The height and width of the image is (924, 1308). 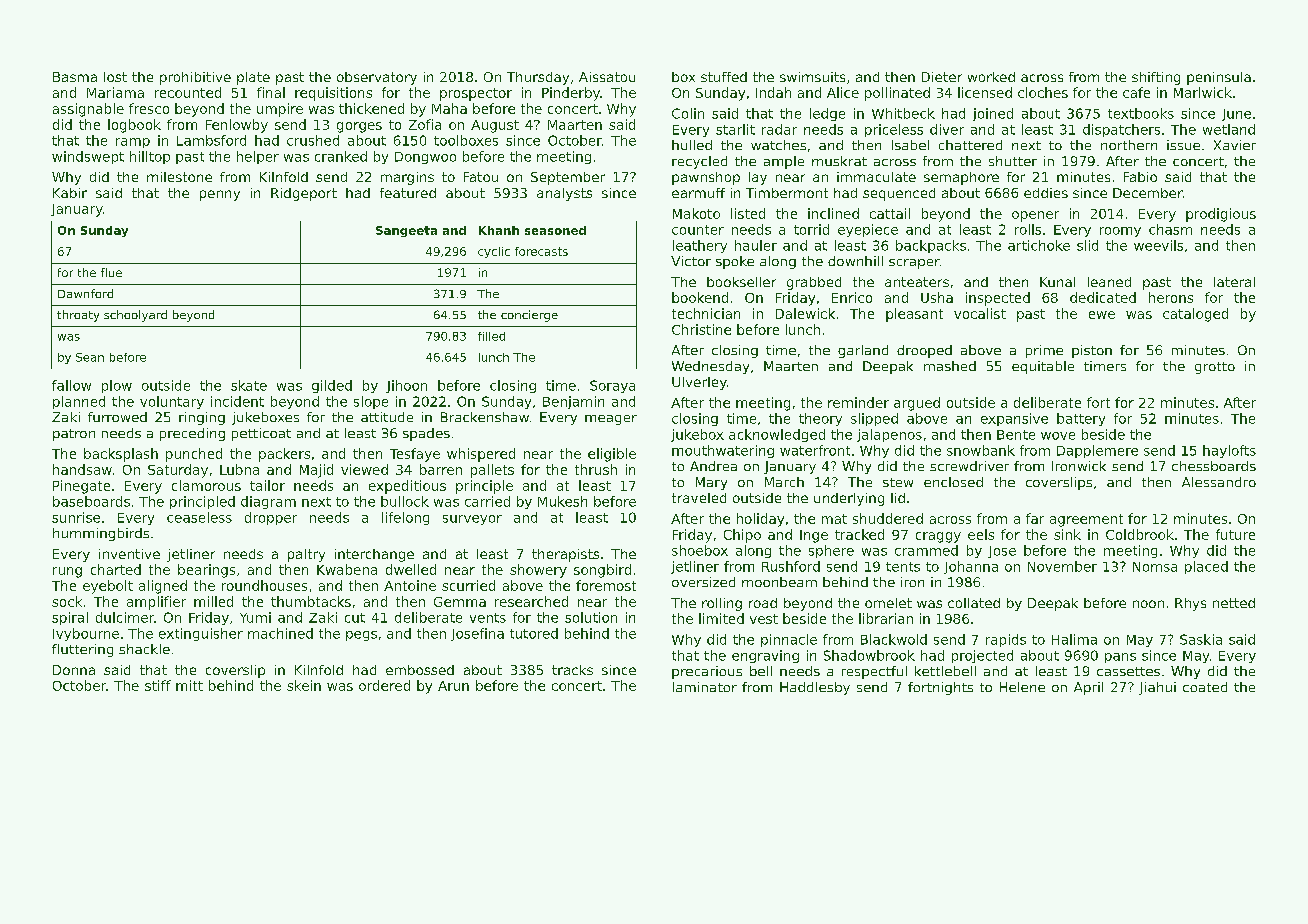 What do you see at coordinates (562, 501) in the image?
I see `Mukesh` at bounding box center [562, 501].
